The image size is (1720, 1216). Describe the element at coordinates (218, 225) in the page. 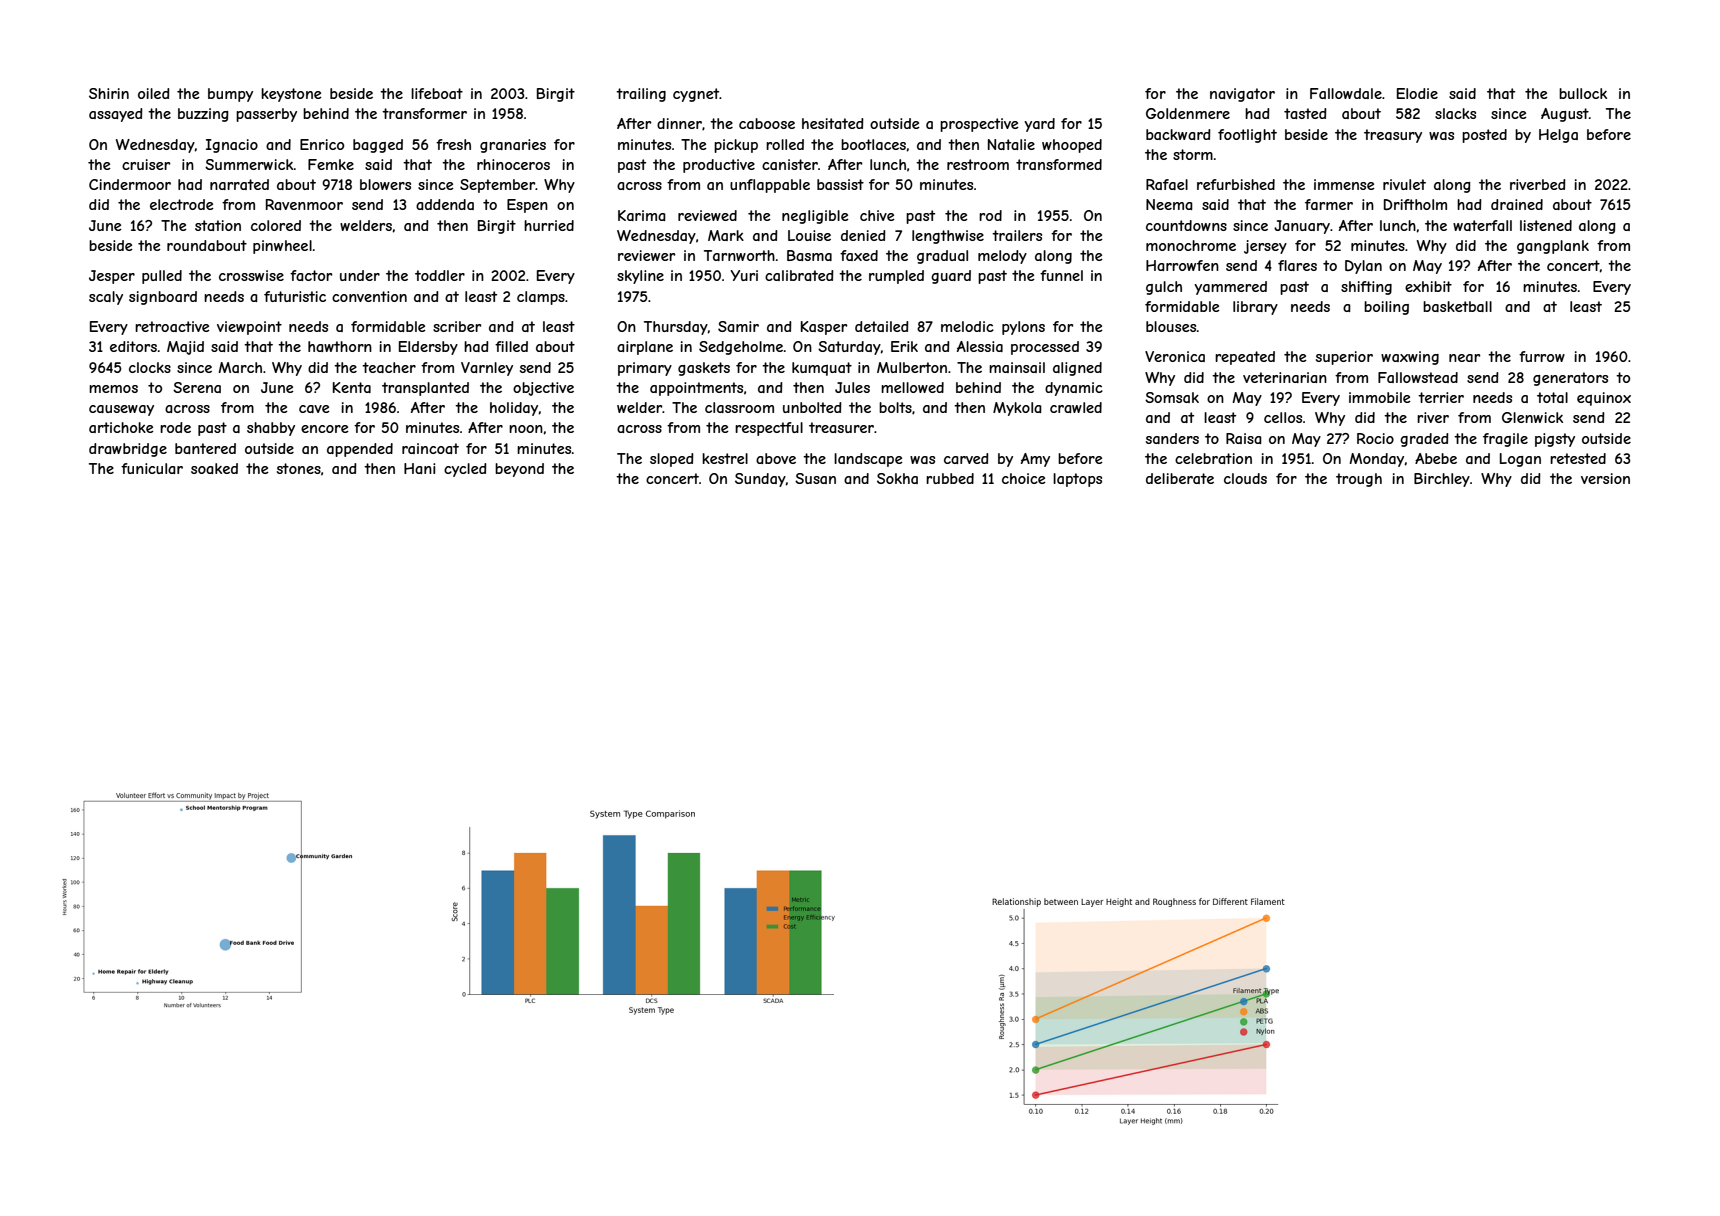

I see `station` at that location.
